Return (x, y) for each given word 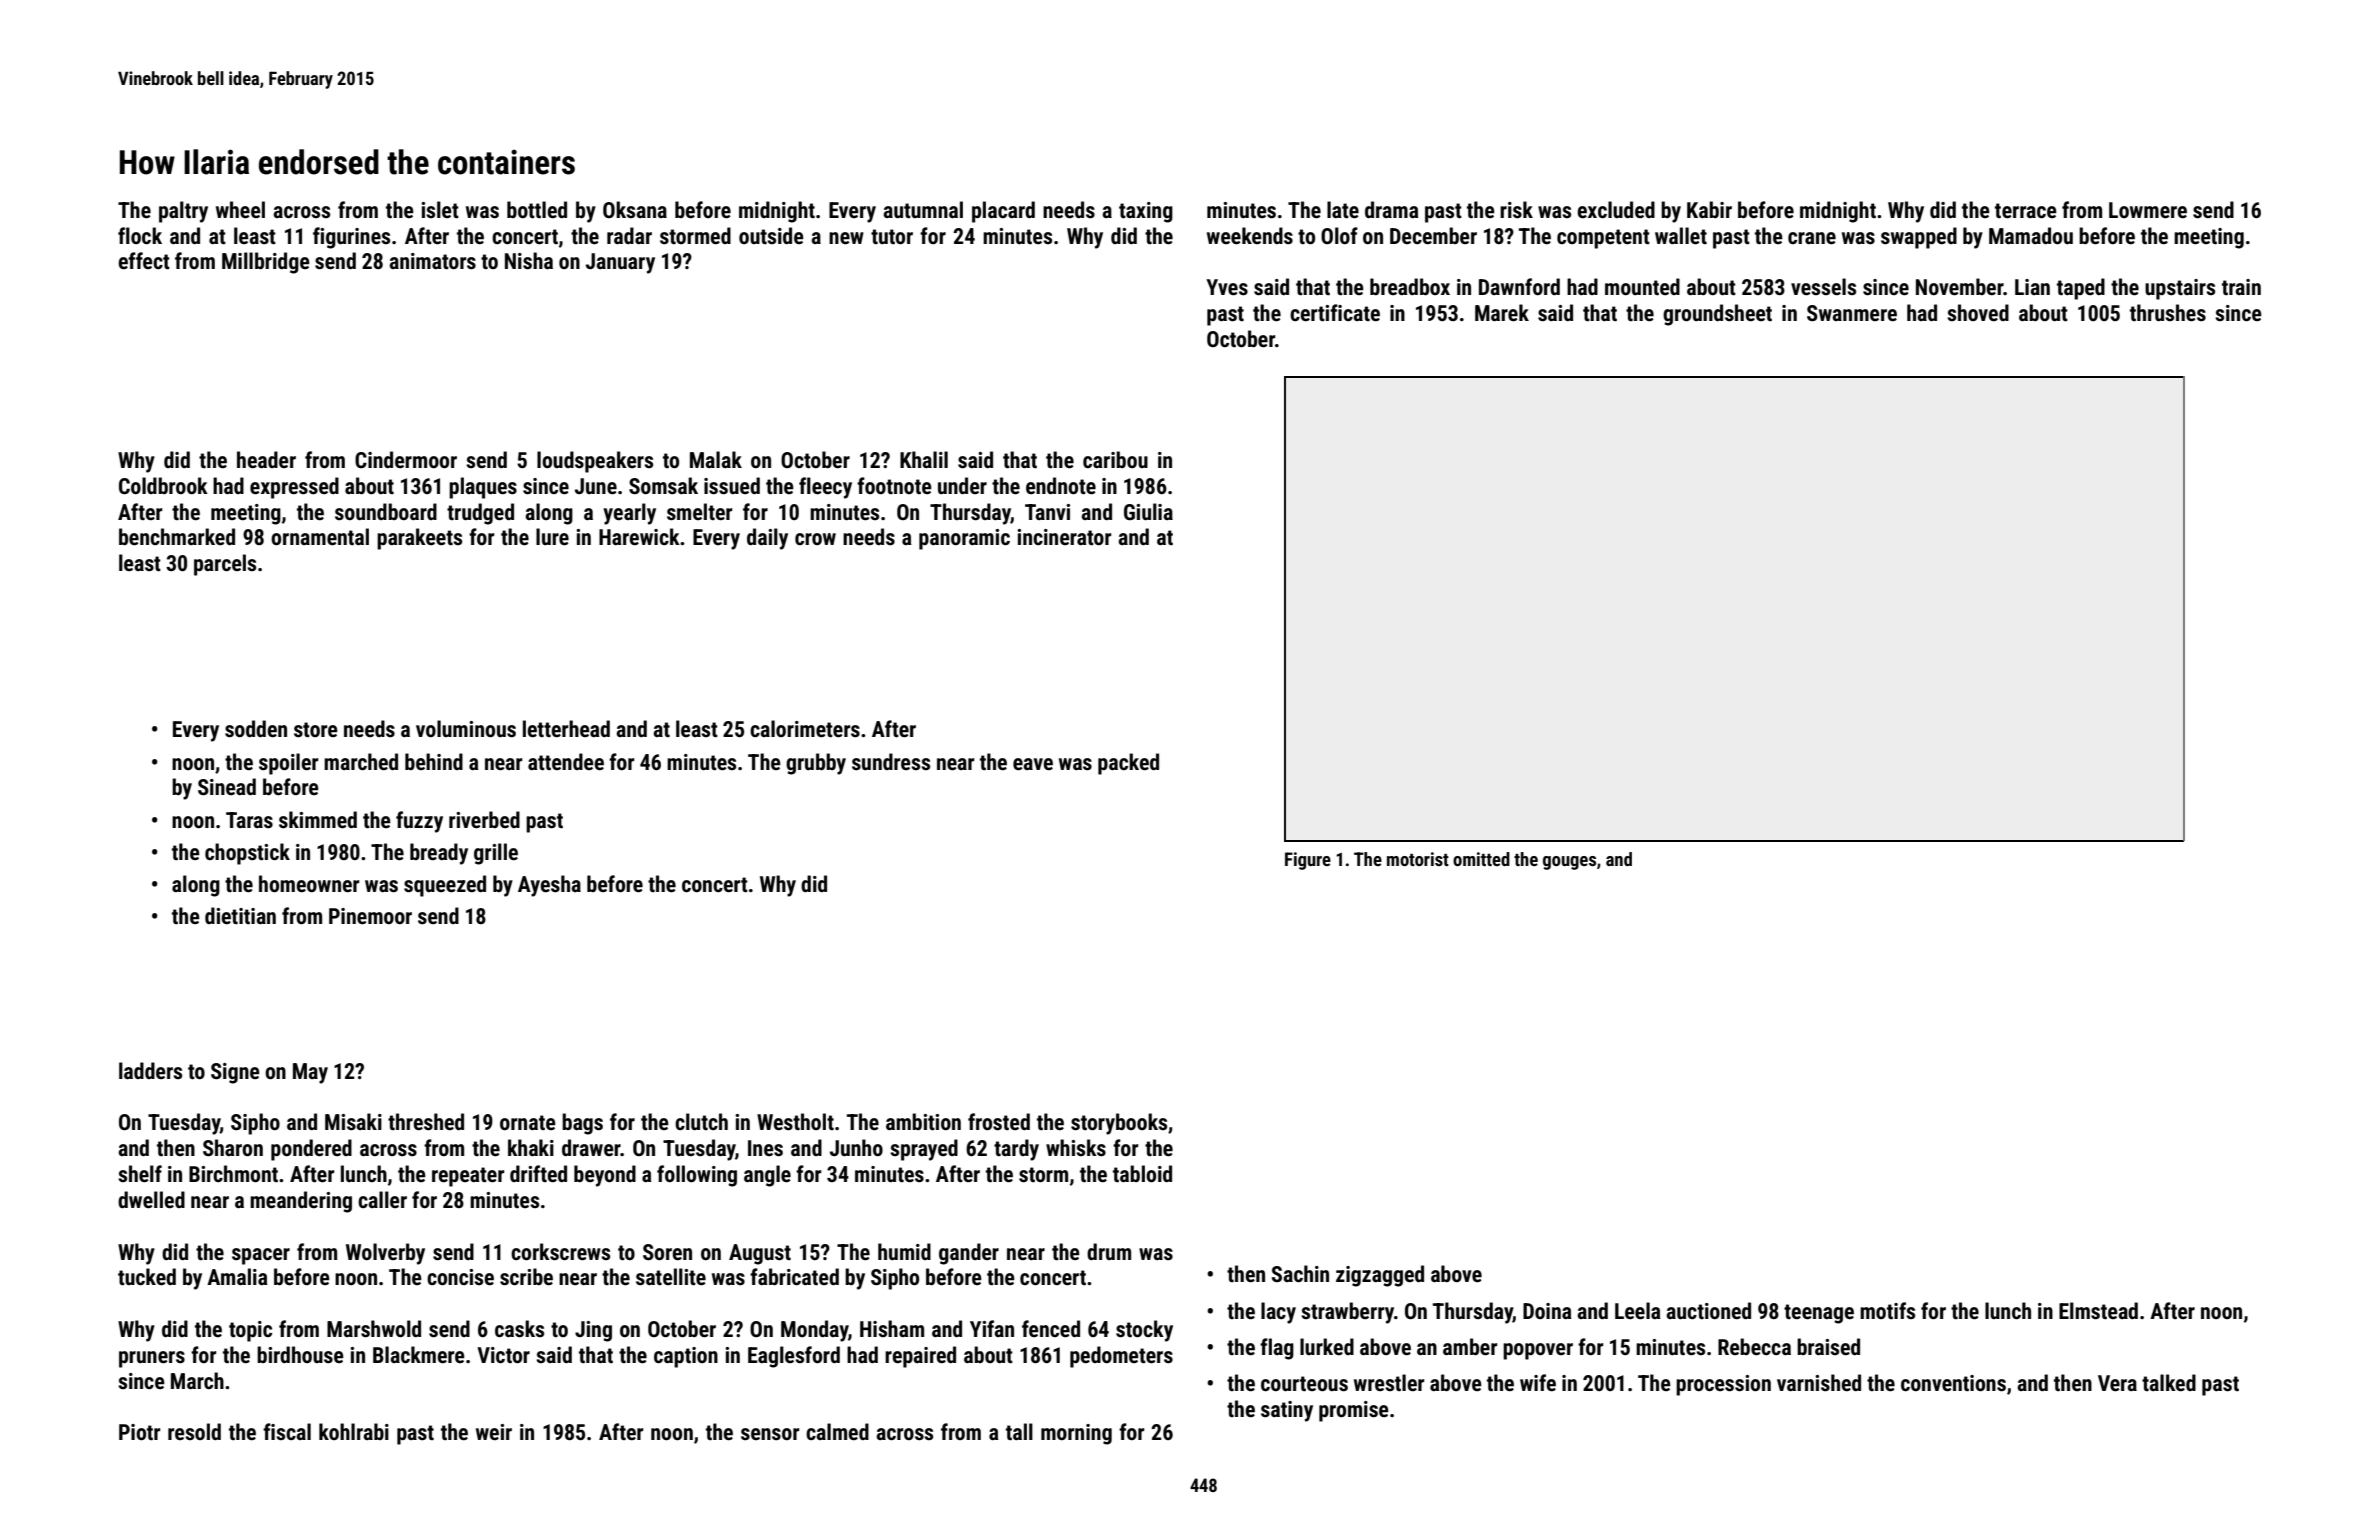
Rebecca (1754, 1347)
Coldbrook (163, 486)
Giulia (1148, 512)
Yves (1227, 287)
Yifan (992, 1328)
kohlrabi (354, 1431)
